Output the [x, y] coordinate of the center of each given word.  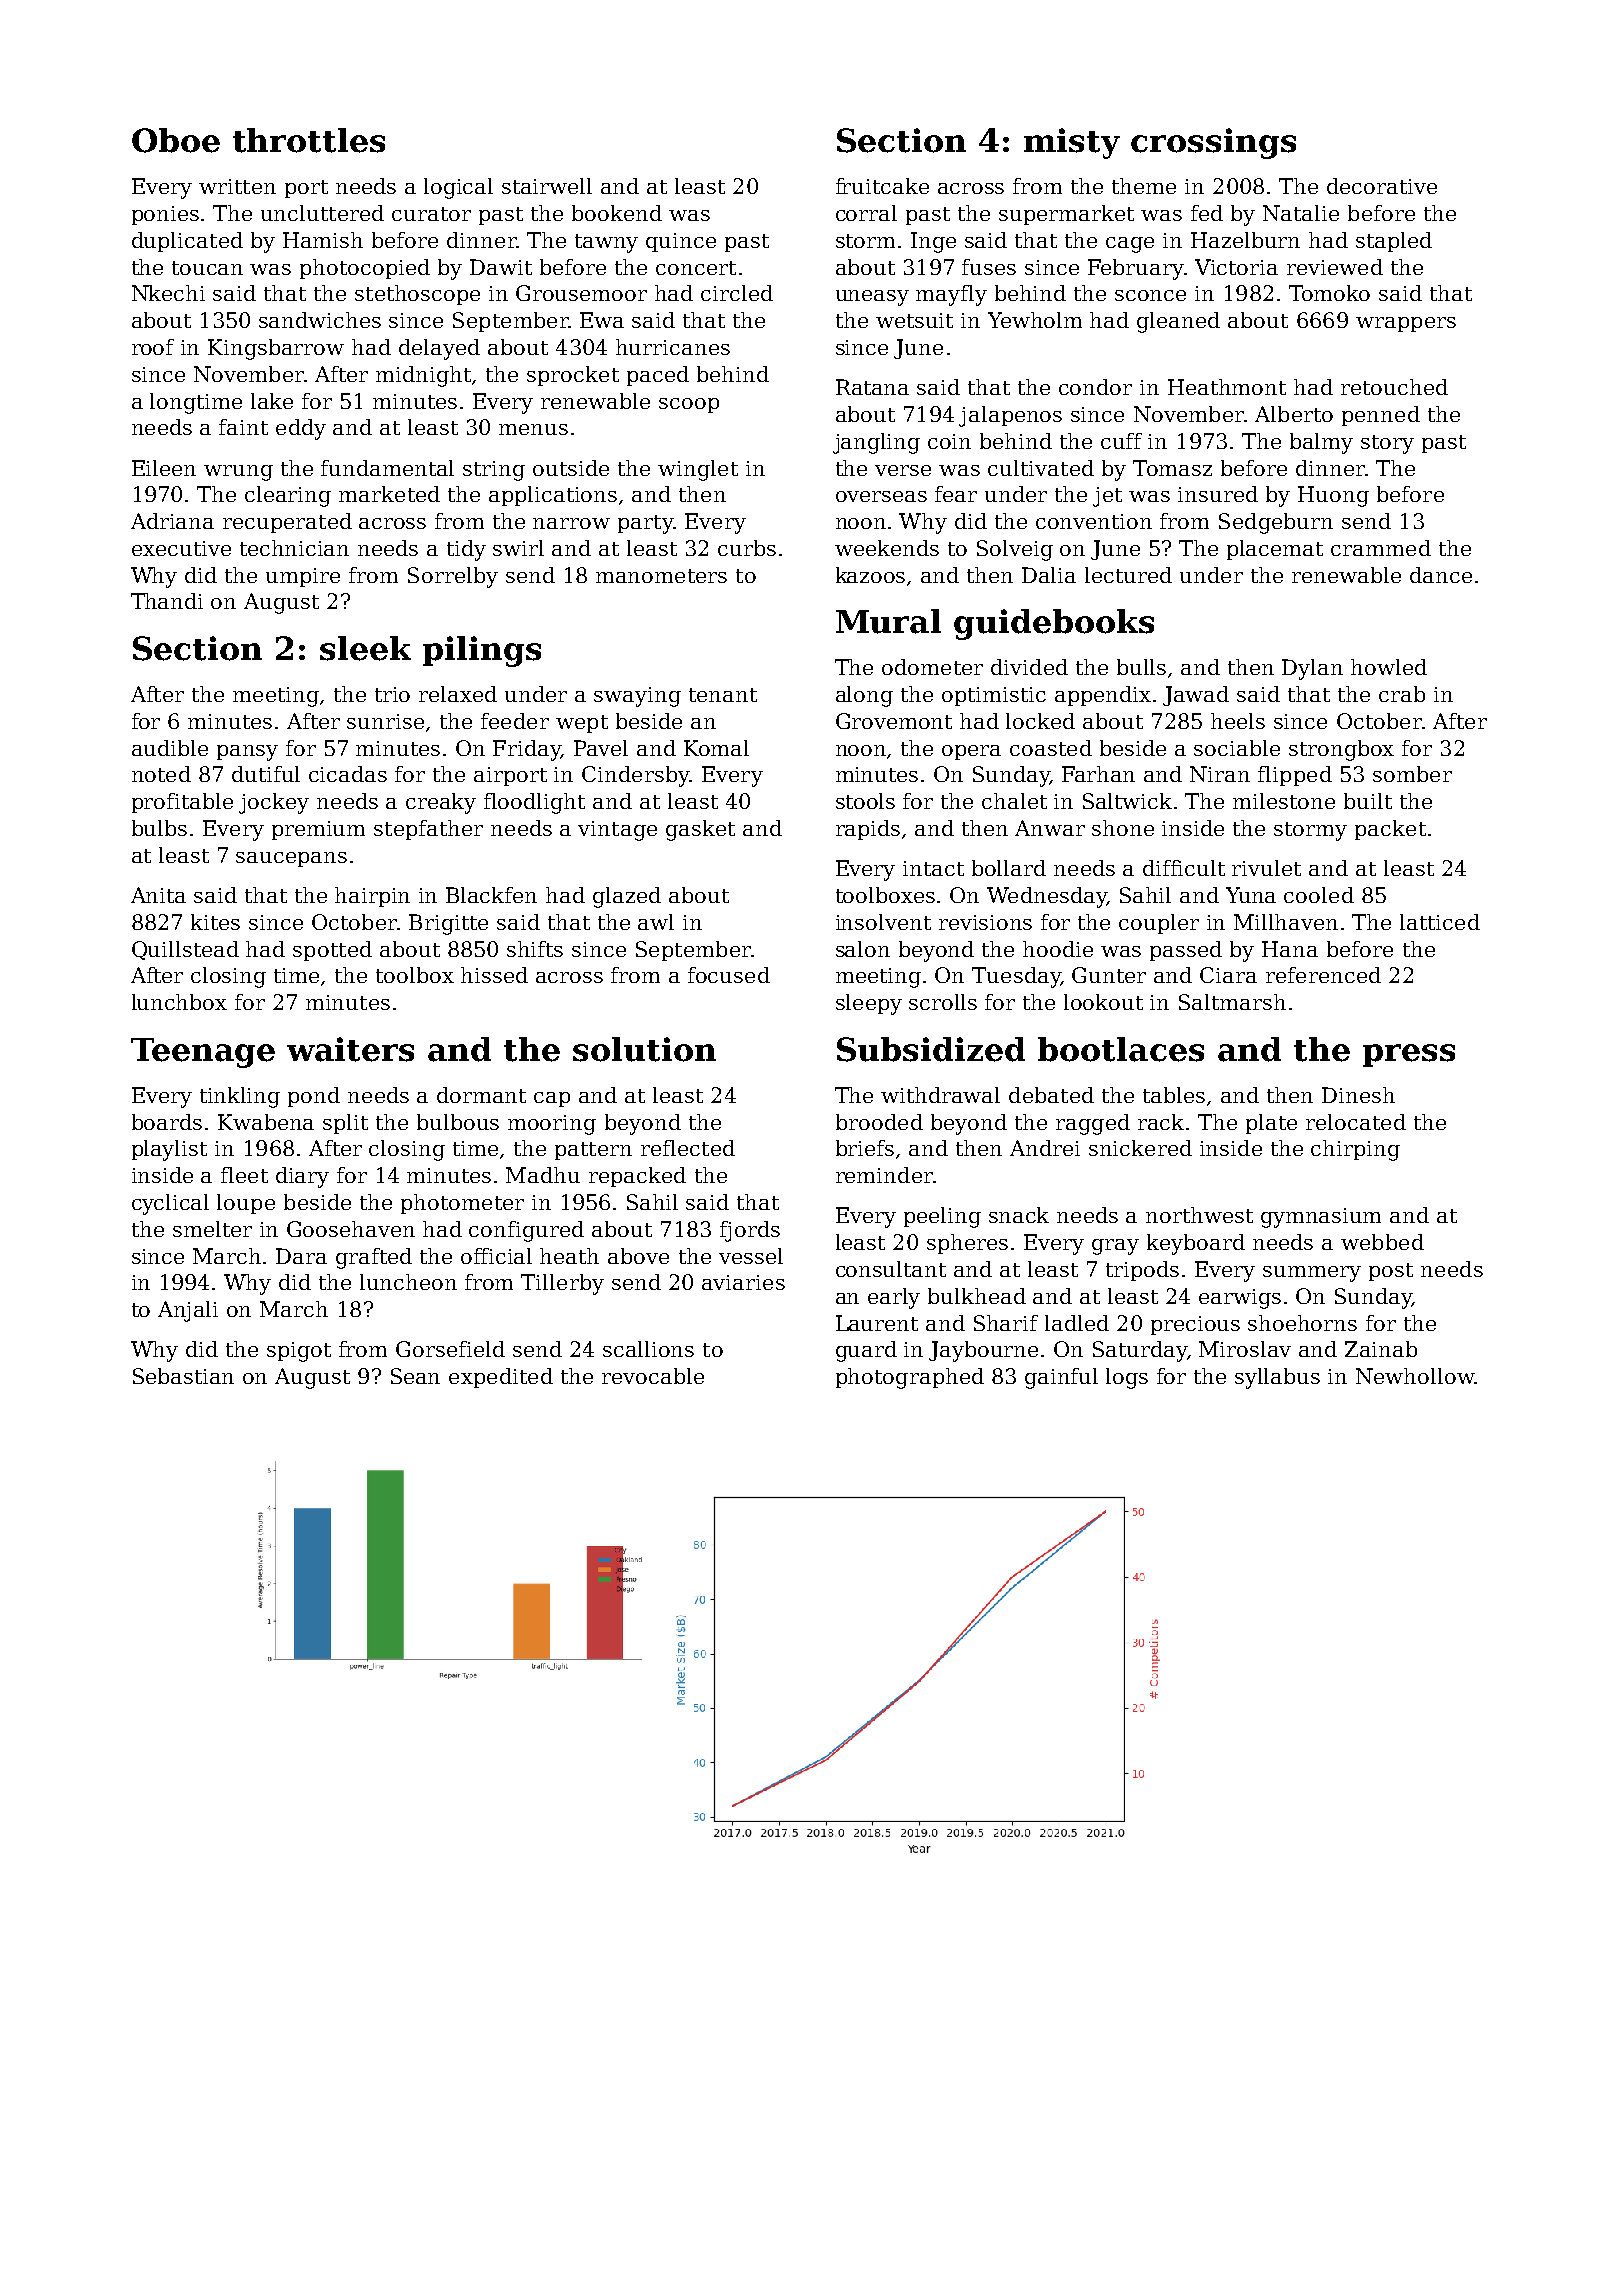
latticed [1440, 922]
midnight [423, 376]
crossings [1213, 143]
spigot [299, 1352]
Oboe [176, 140]
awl [656, 922]
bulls [1141, 667]
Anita [158, 895]
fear [956, 494]
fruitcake [882, 186]
